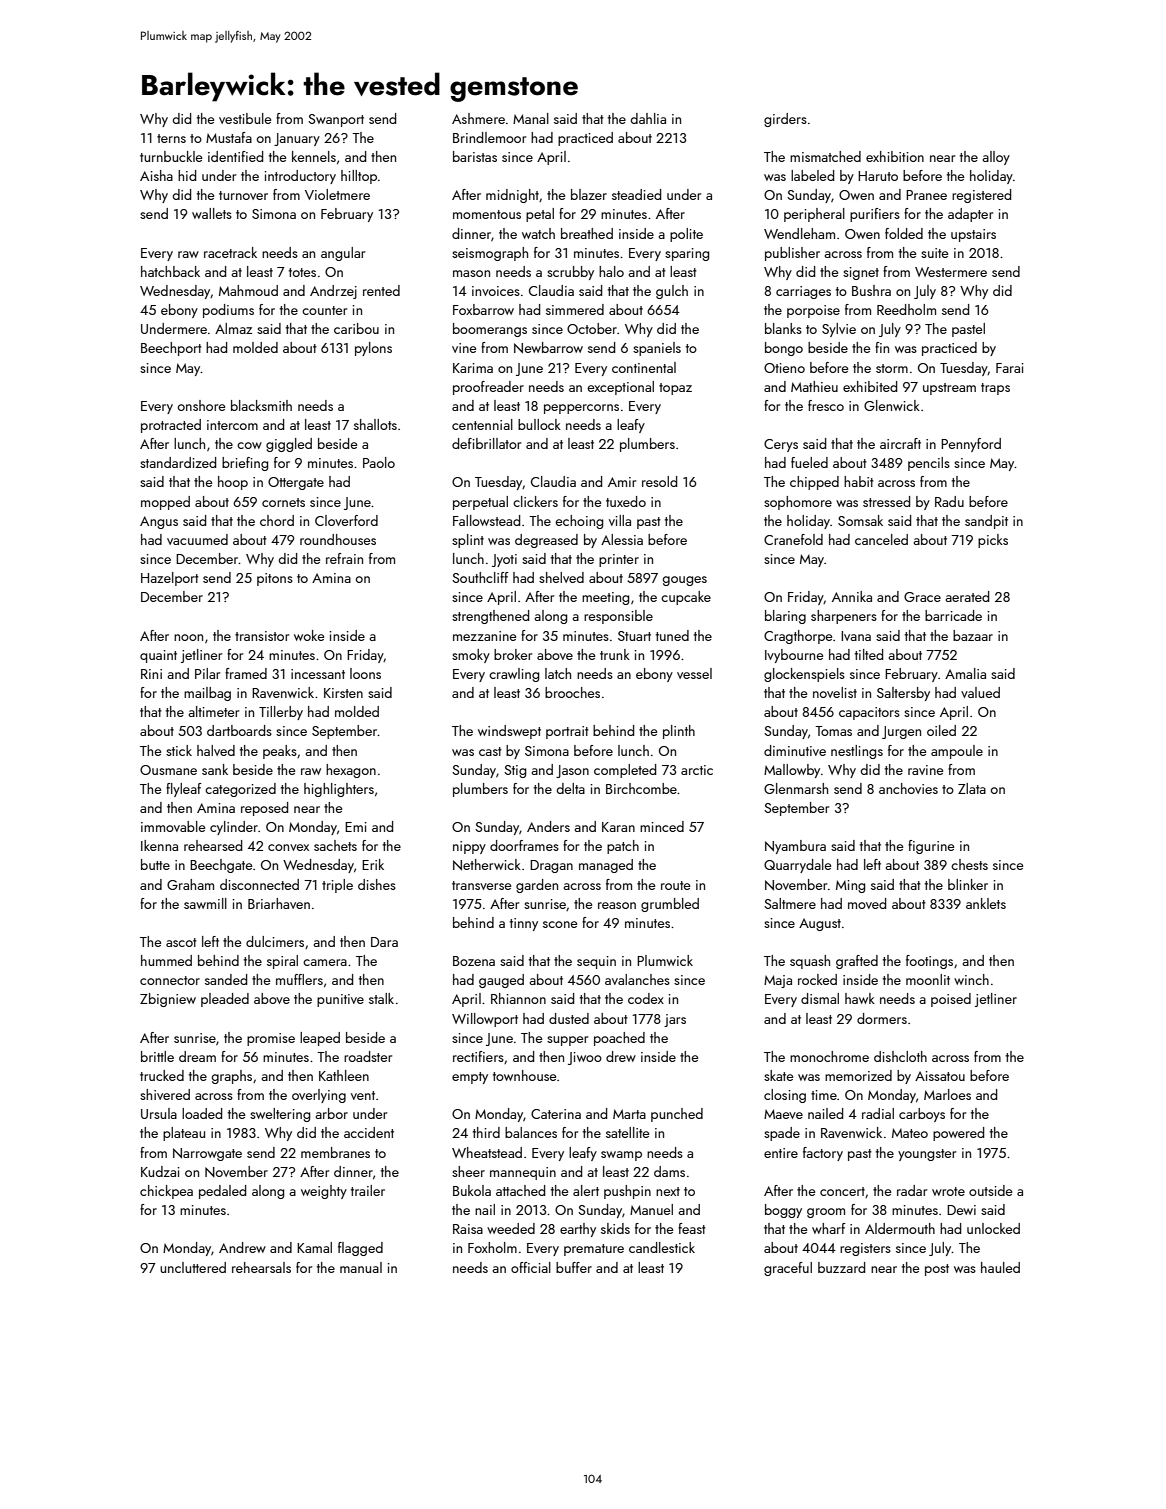 The image size is (1166, 1509). I want to click on aerated, so click(967, 596).
